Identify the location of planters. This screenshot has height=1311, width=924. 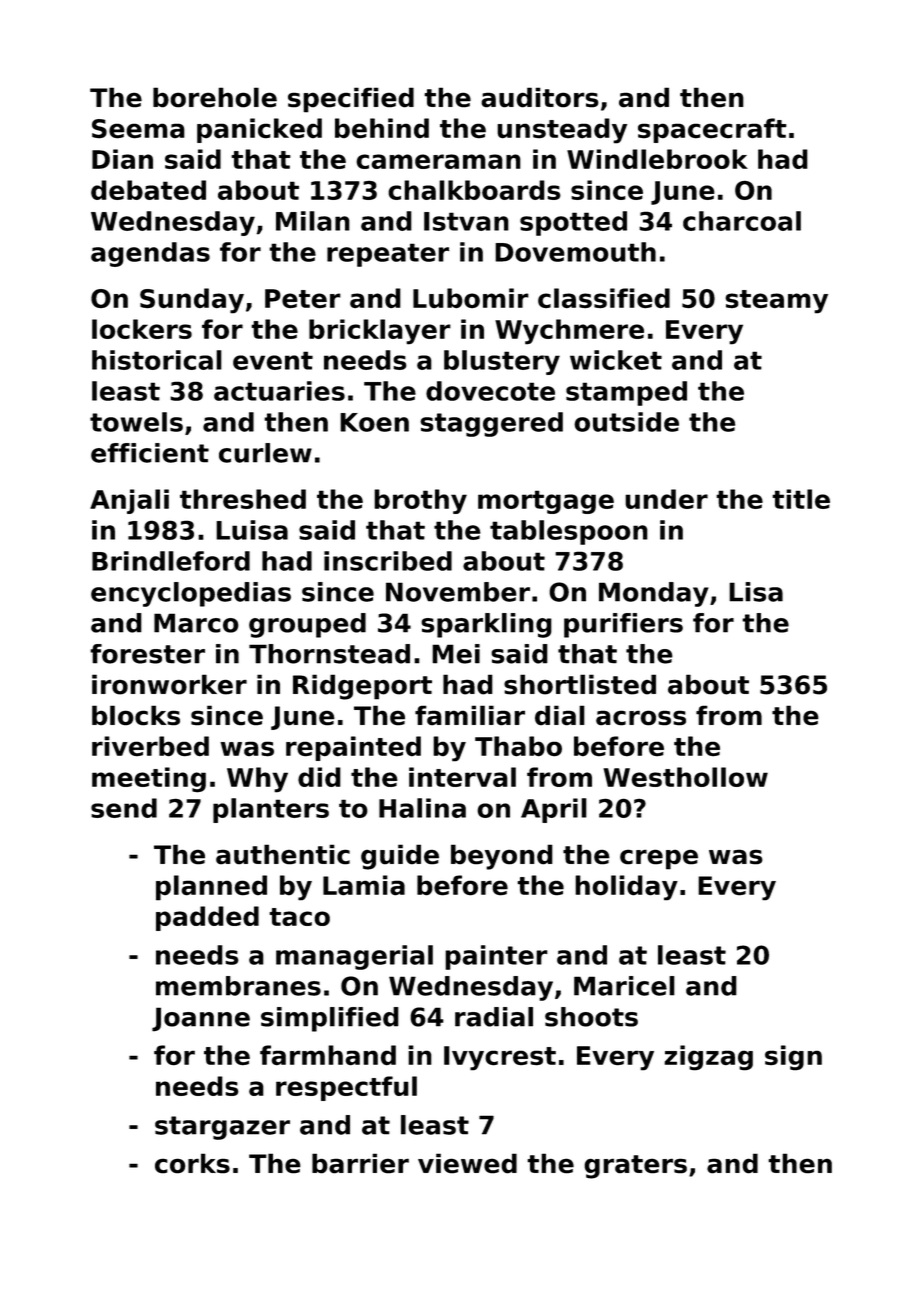
(271, 810).
